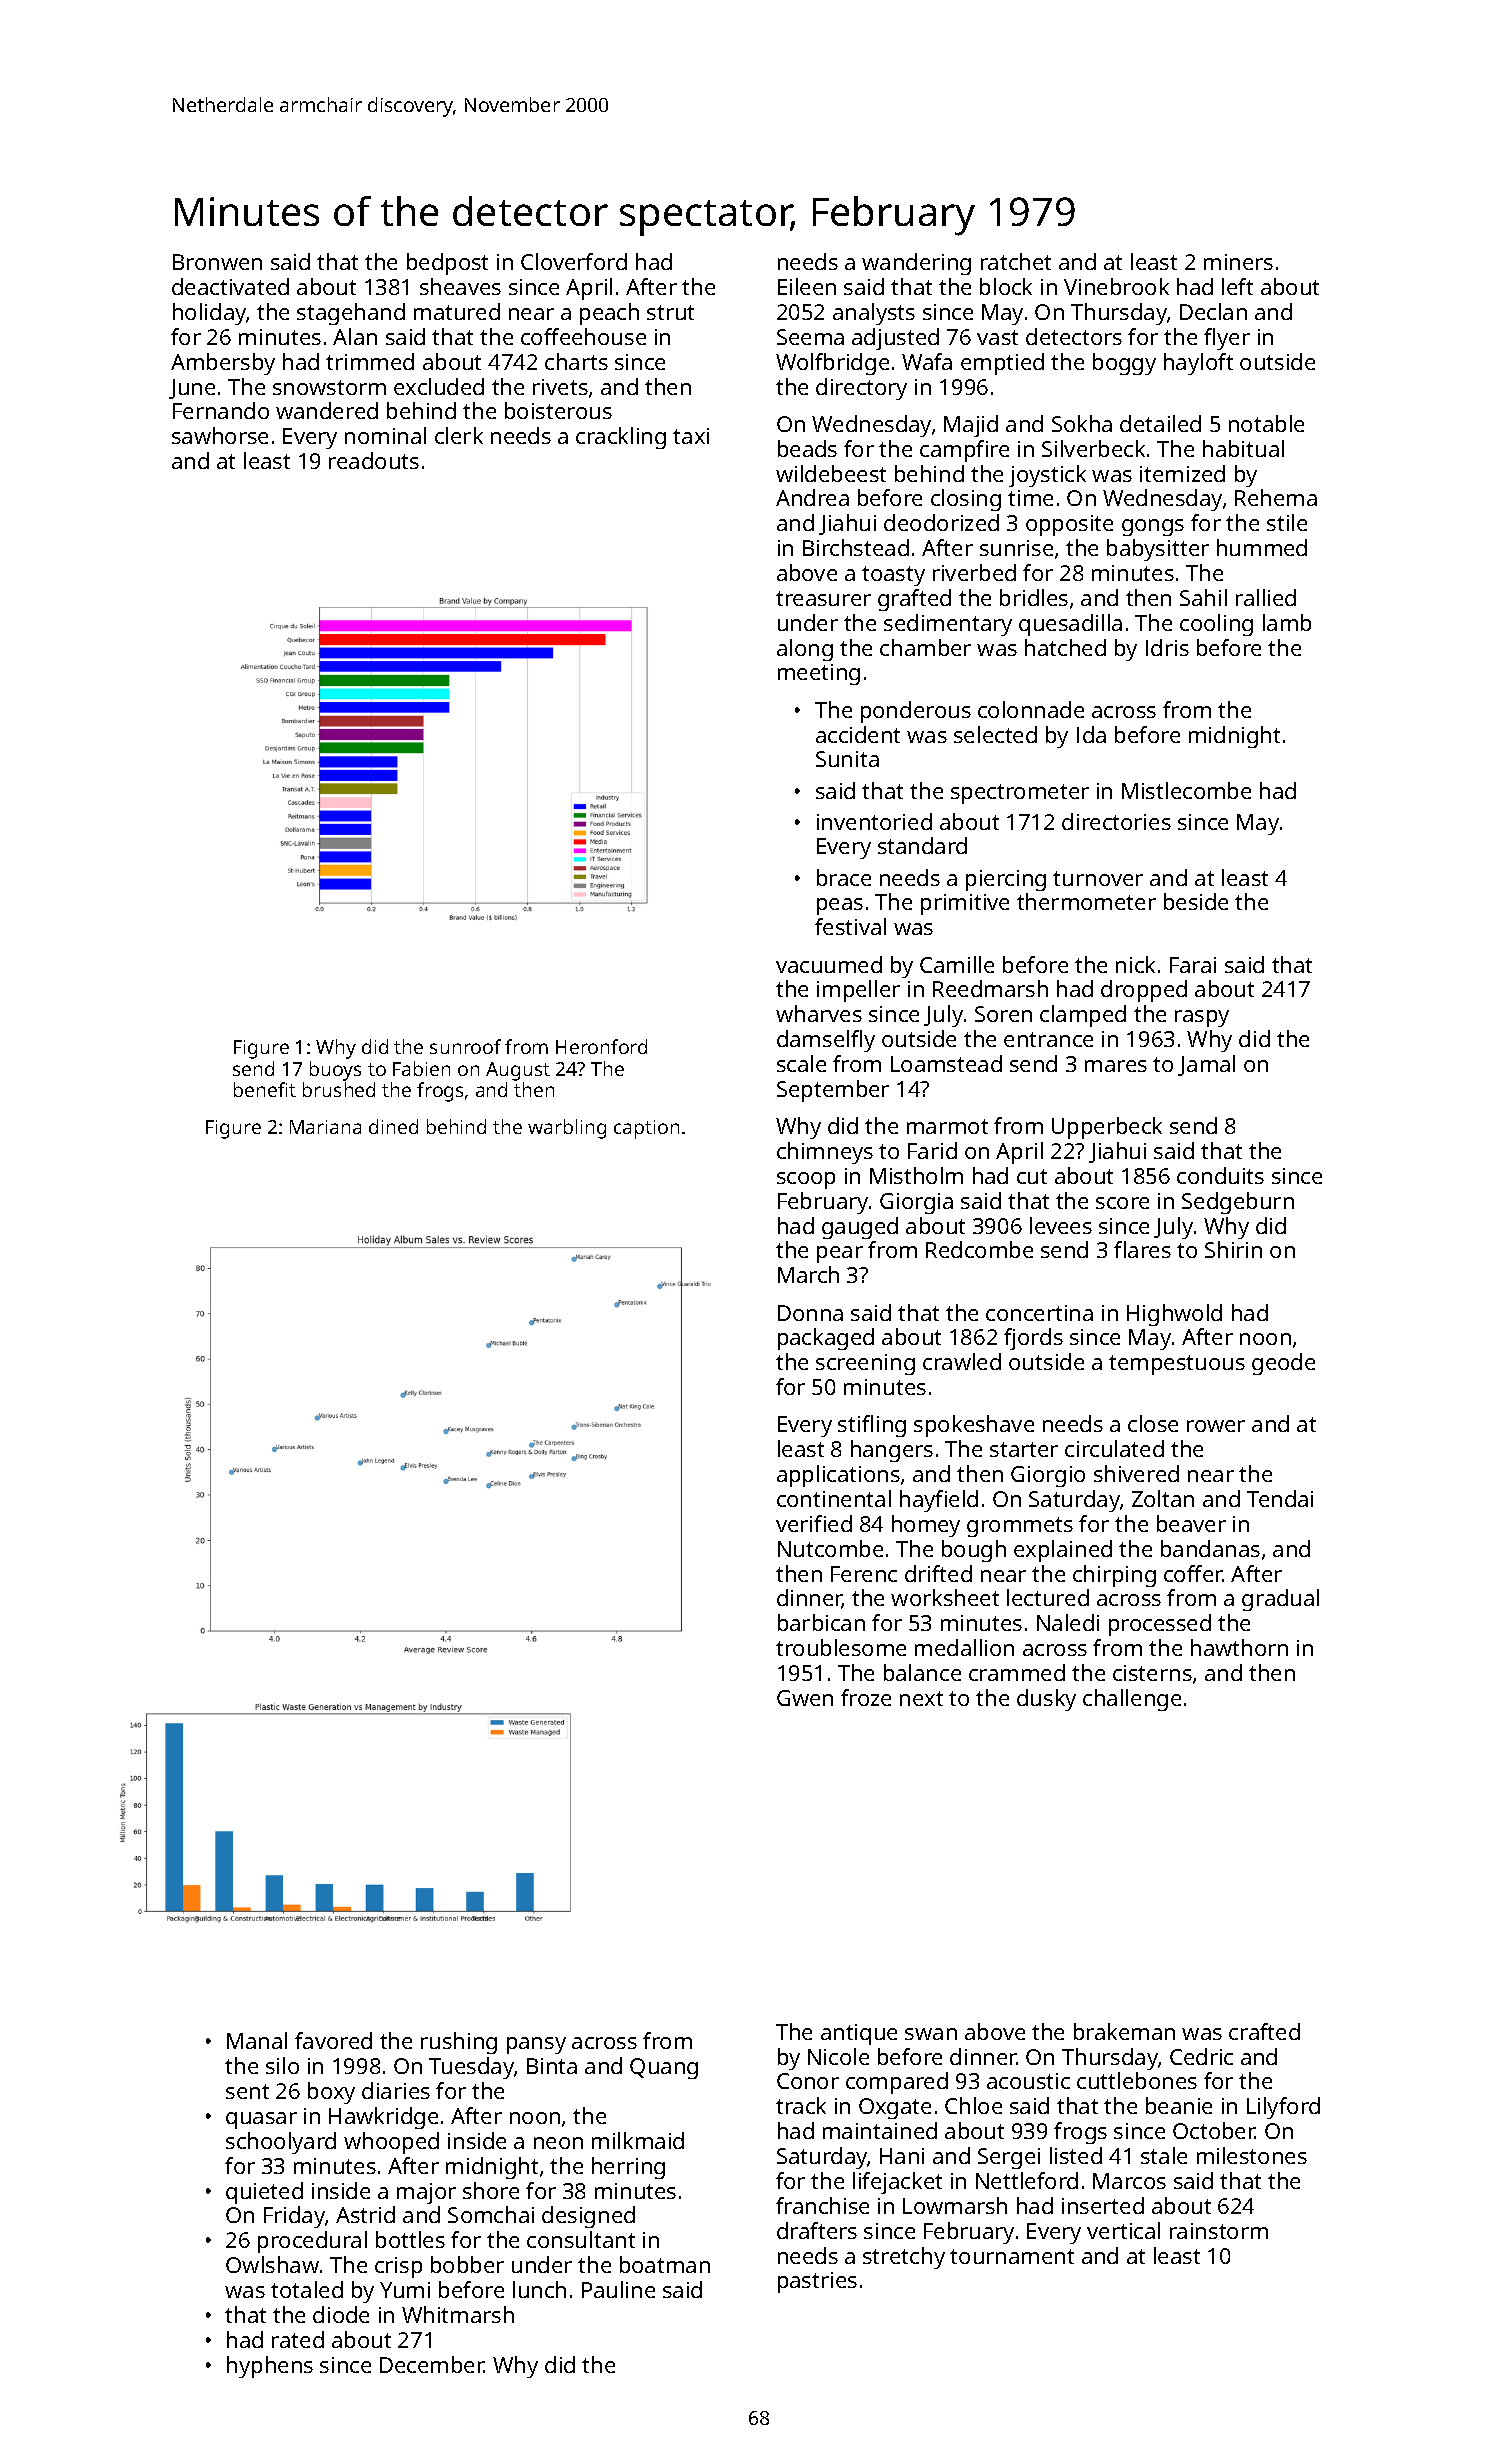 The width and height of the image is (1496, 2464). What do you see at coordinates (333, 2040) in the image?
I see `favored` at bounding box center [333, 2040].
